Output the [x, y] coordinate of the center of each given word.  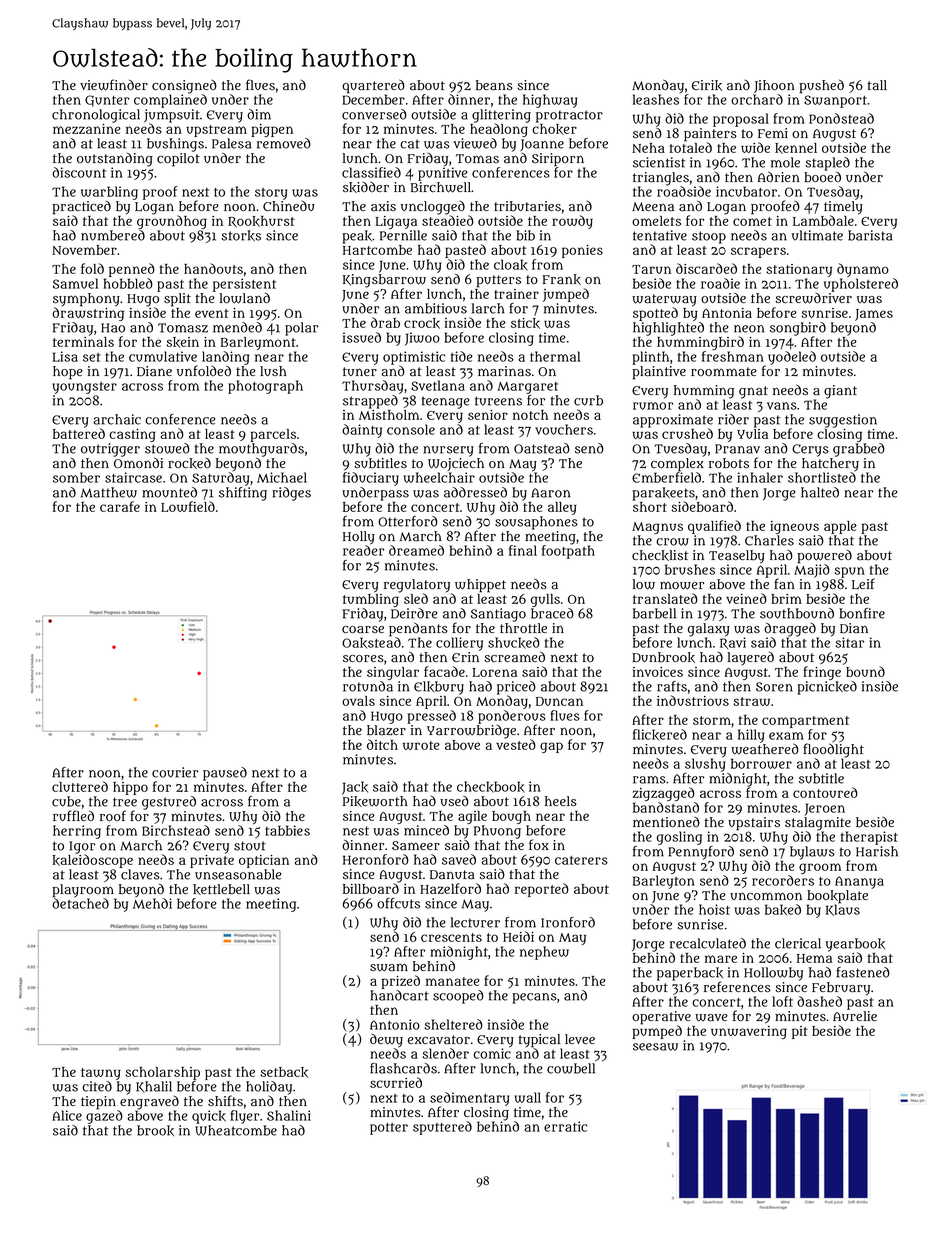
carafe [120, 506]
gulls [545, 600]
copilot [178, 160]
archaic [117, 419]
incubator [746, 191]
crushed [687, 433]
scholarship [162, 1074]
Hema [814, 958]
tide [462, 356]
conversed [374, 114]
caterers [581, 860]
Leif [863, 583]
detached [80, 903]
